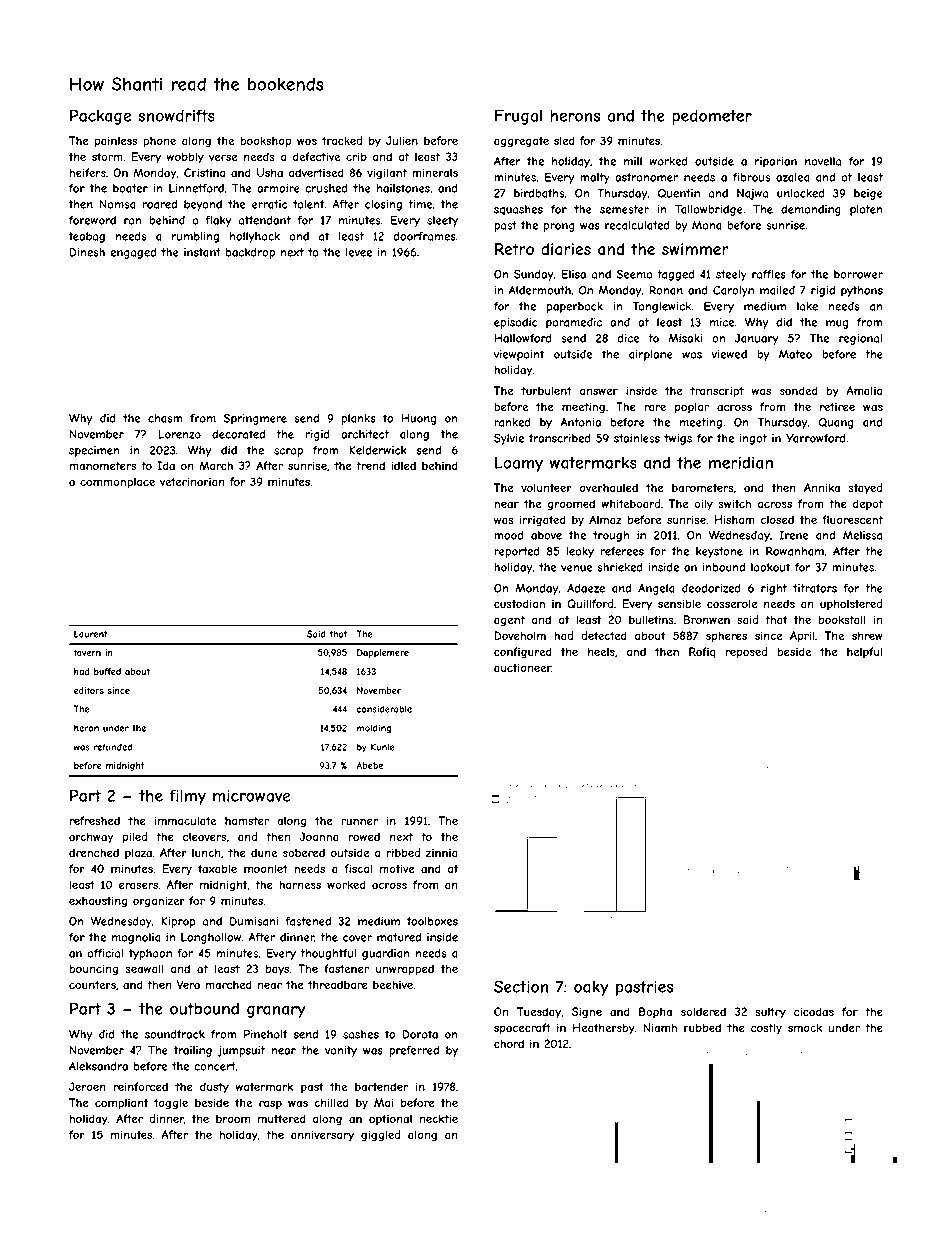 This screenshot has height=1233, width=952. Describe the element at coordinates (814, 1011) in the screenshot. I see `cicadas` at that location.
